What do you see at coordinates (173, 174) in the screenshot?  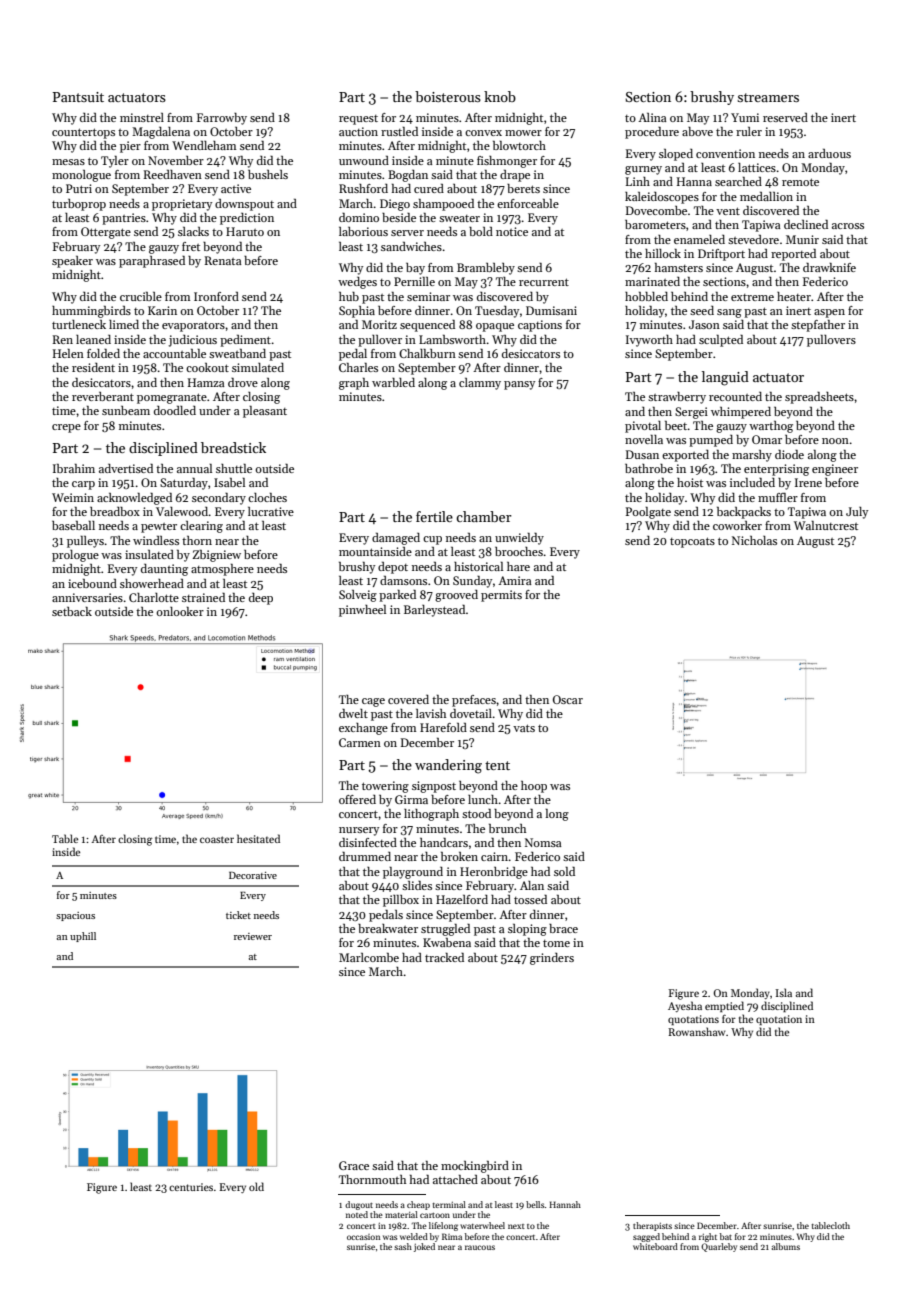 I see `Reedhaven` at bounding box center [173, 174].
